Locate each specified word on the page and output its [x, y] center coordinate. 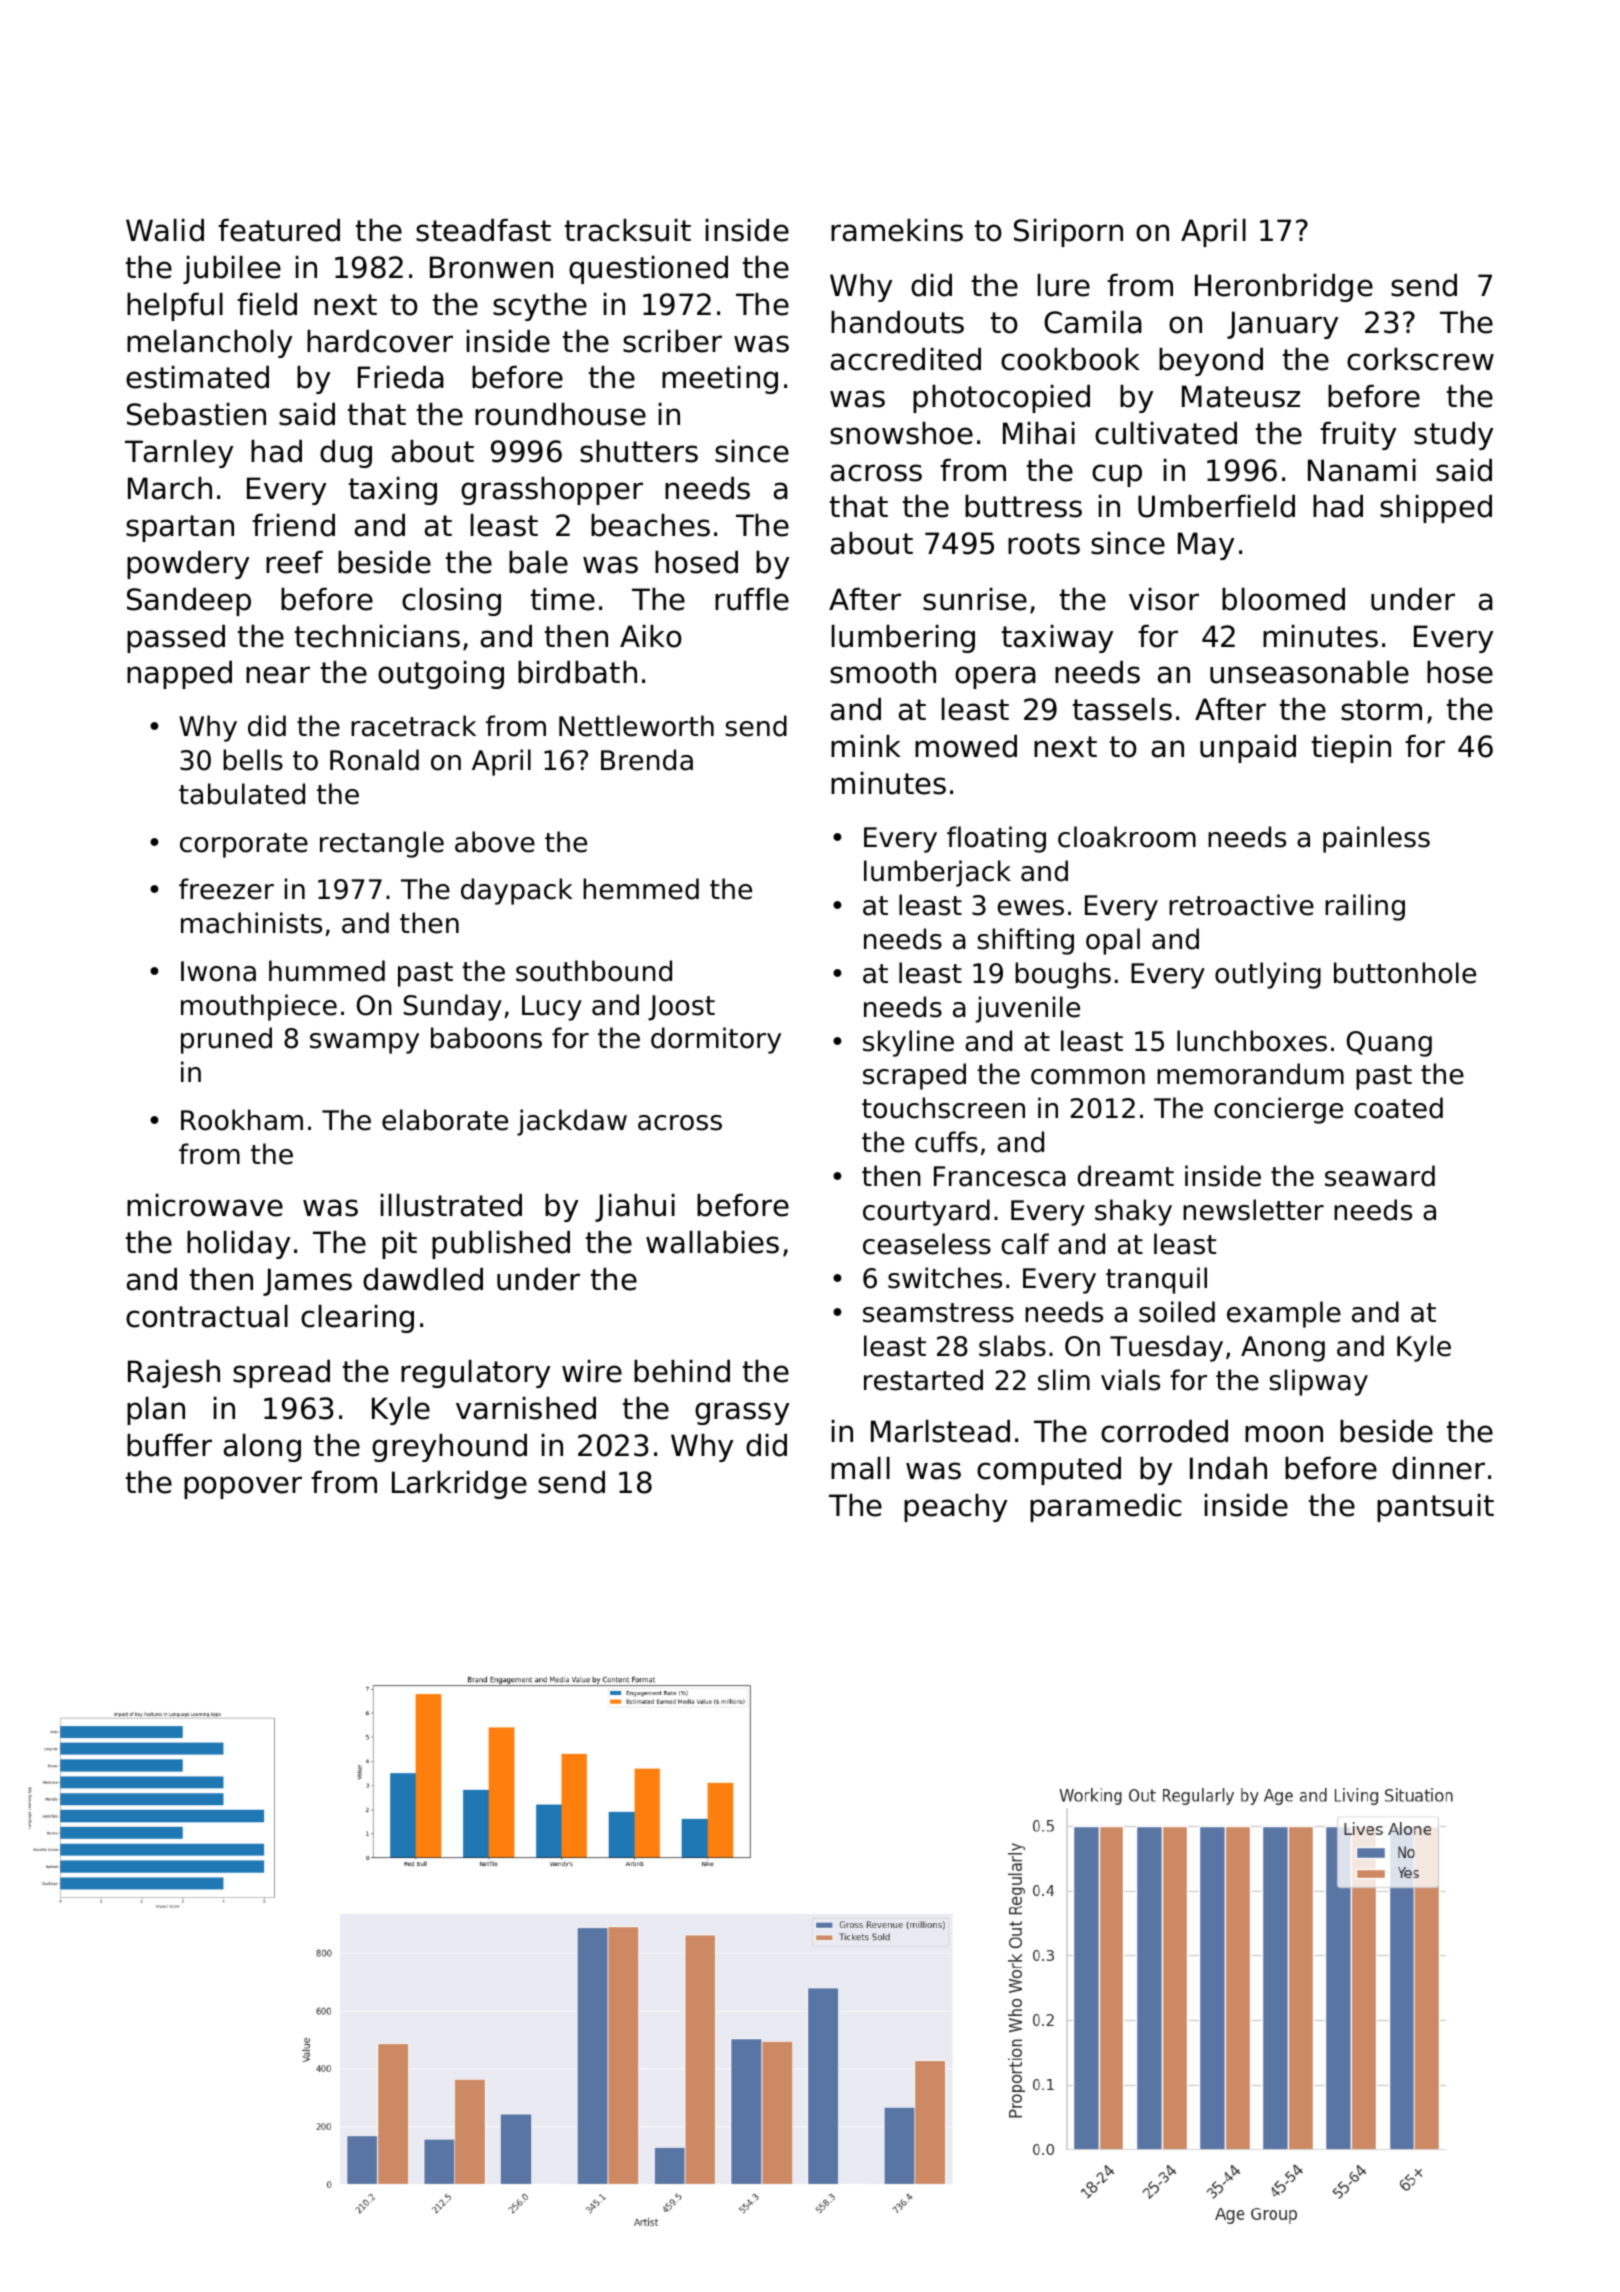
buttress [1023, 506]
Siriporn [1068, 233]
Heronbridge [1284, 288]
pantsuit [1435, 1508]
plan [156, 1411]
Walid [165, 230]
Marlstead [940, 1431]
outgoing [441, 675]
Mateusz [1241, 396]
